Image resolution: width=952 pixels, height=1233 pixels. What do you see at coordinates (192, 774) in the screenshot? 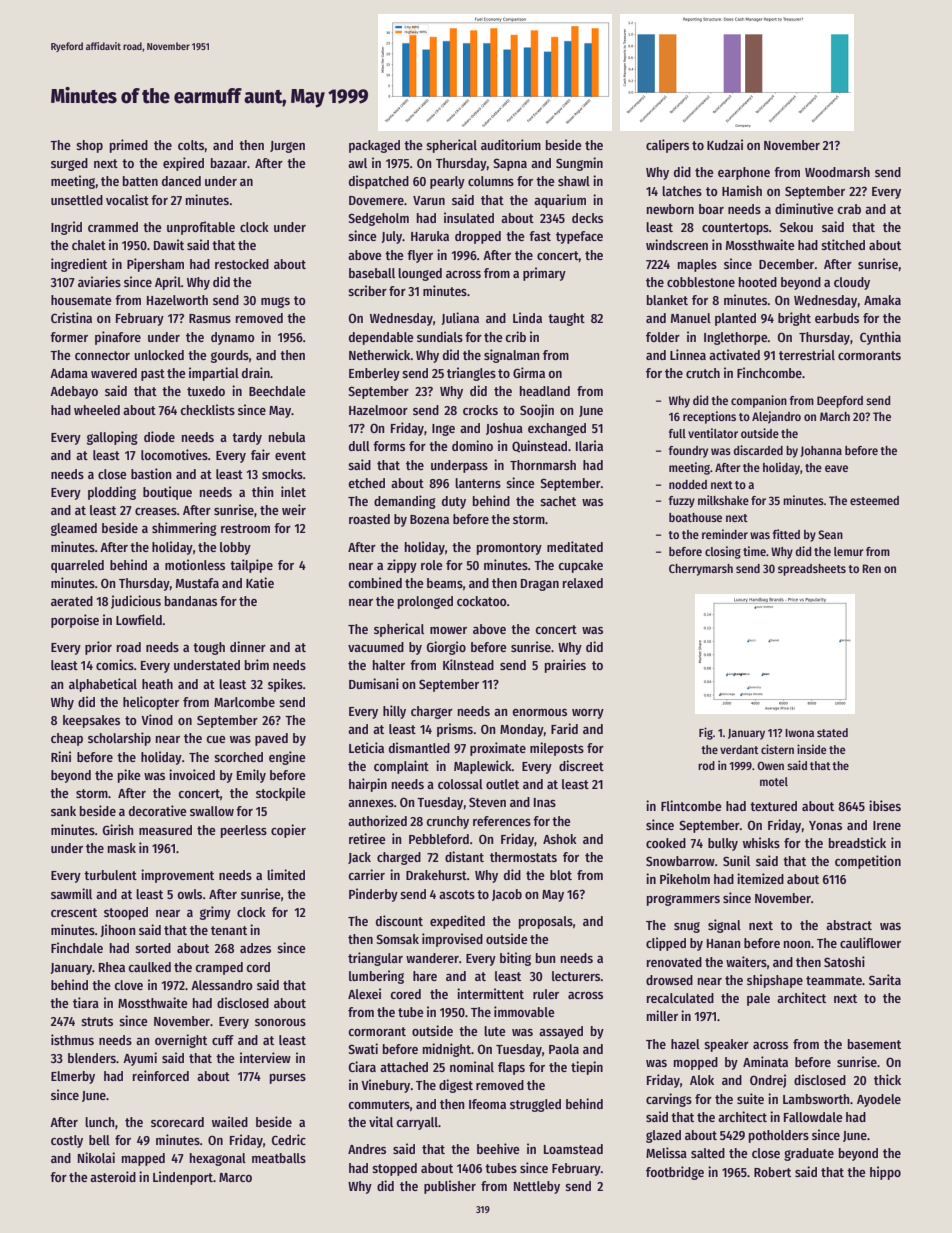
I see `invoiced` at bounding box center [192, 774].
